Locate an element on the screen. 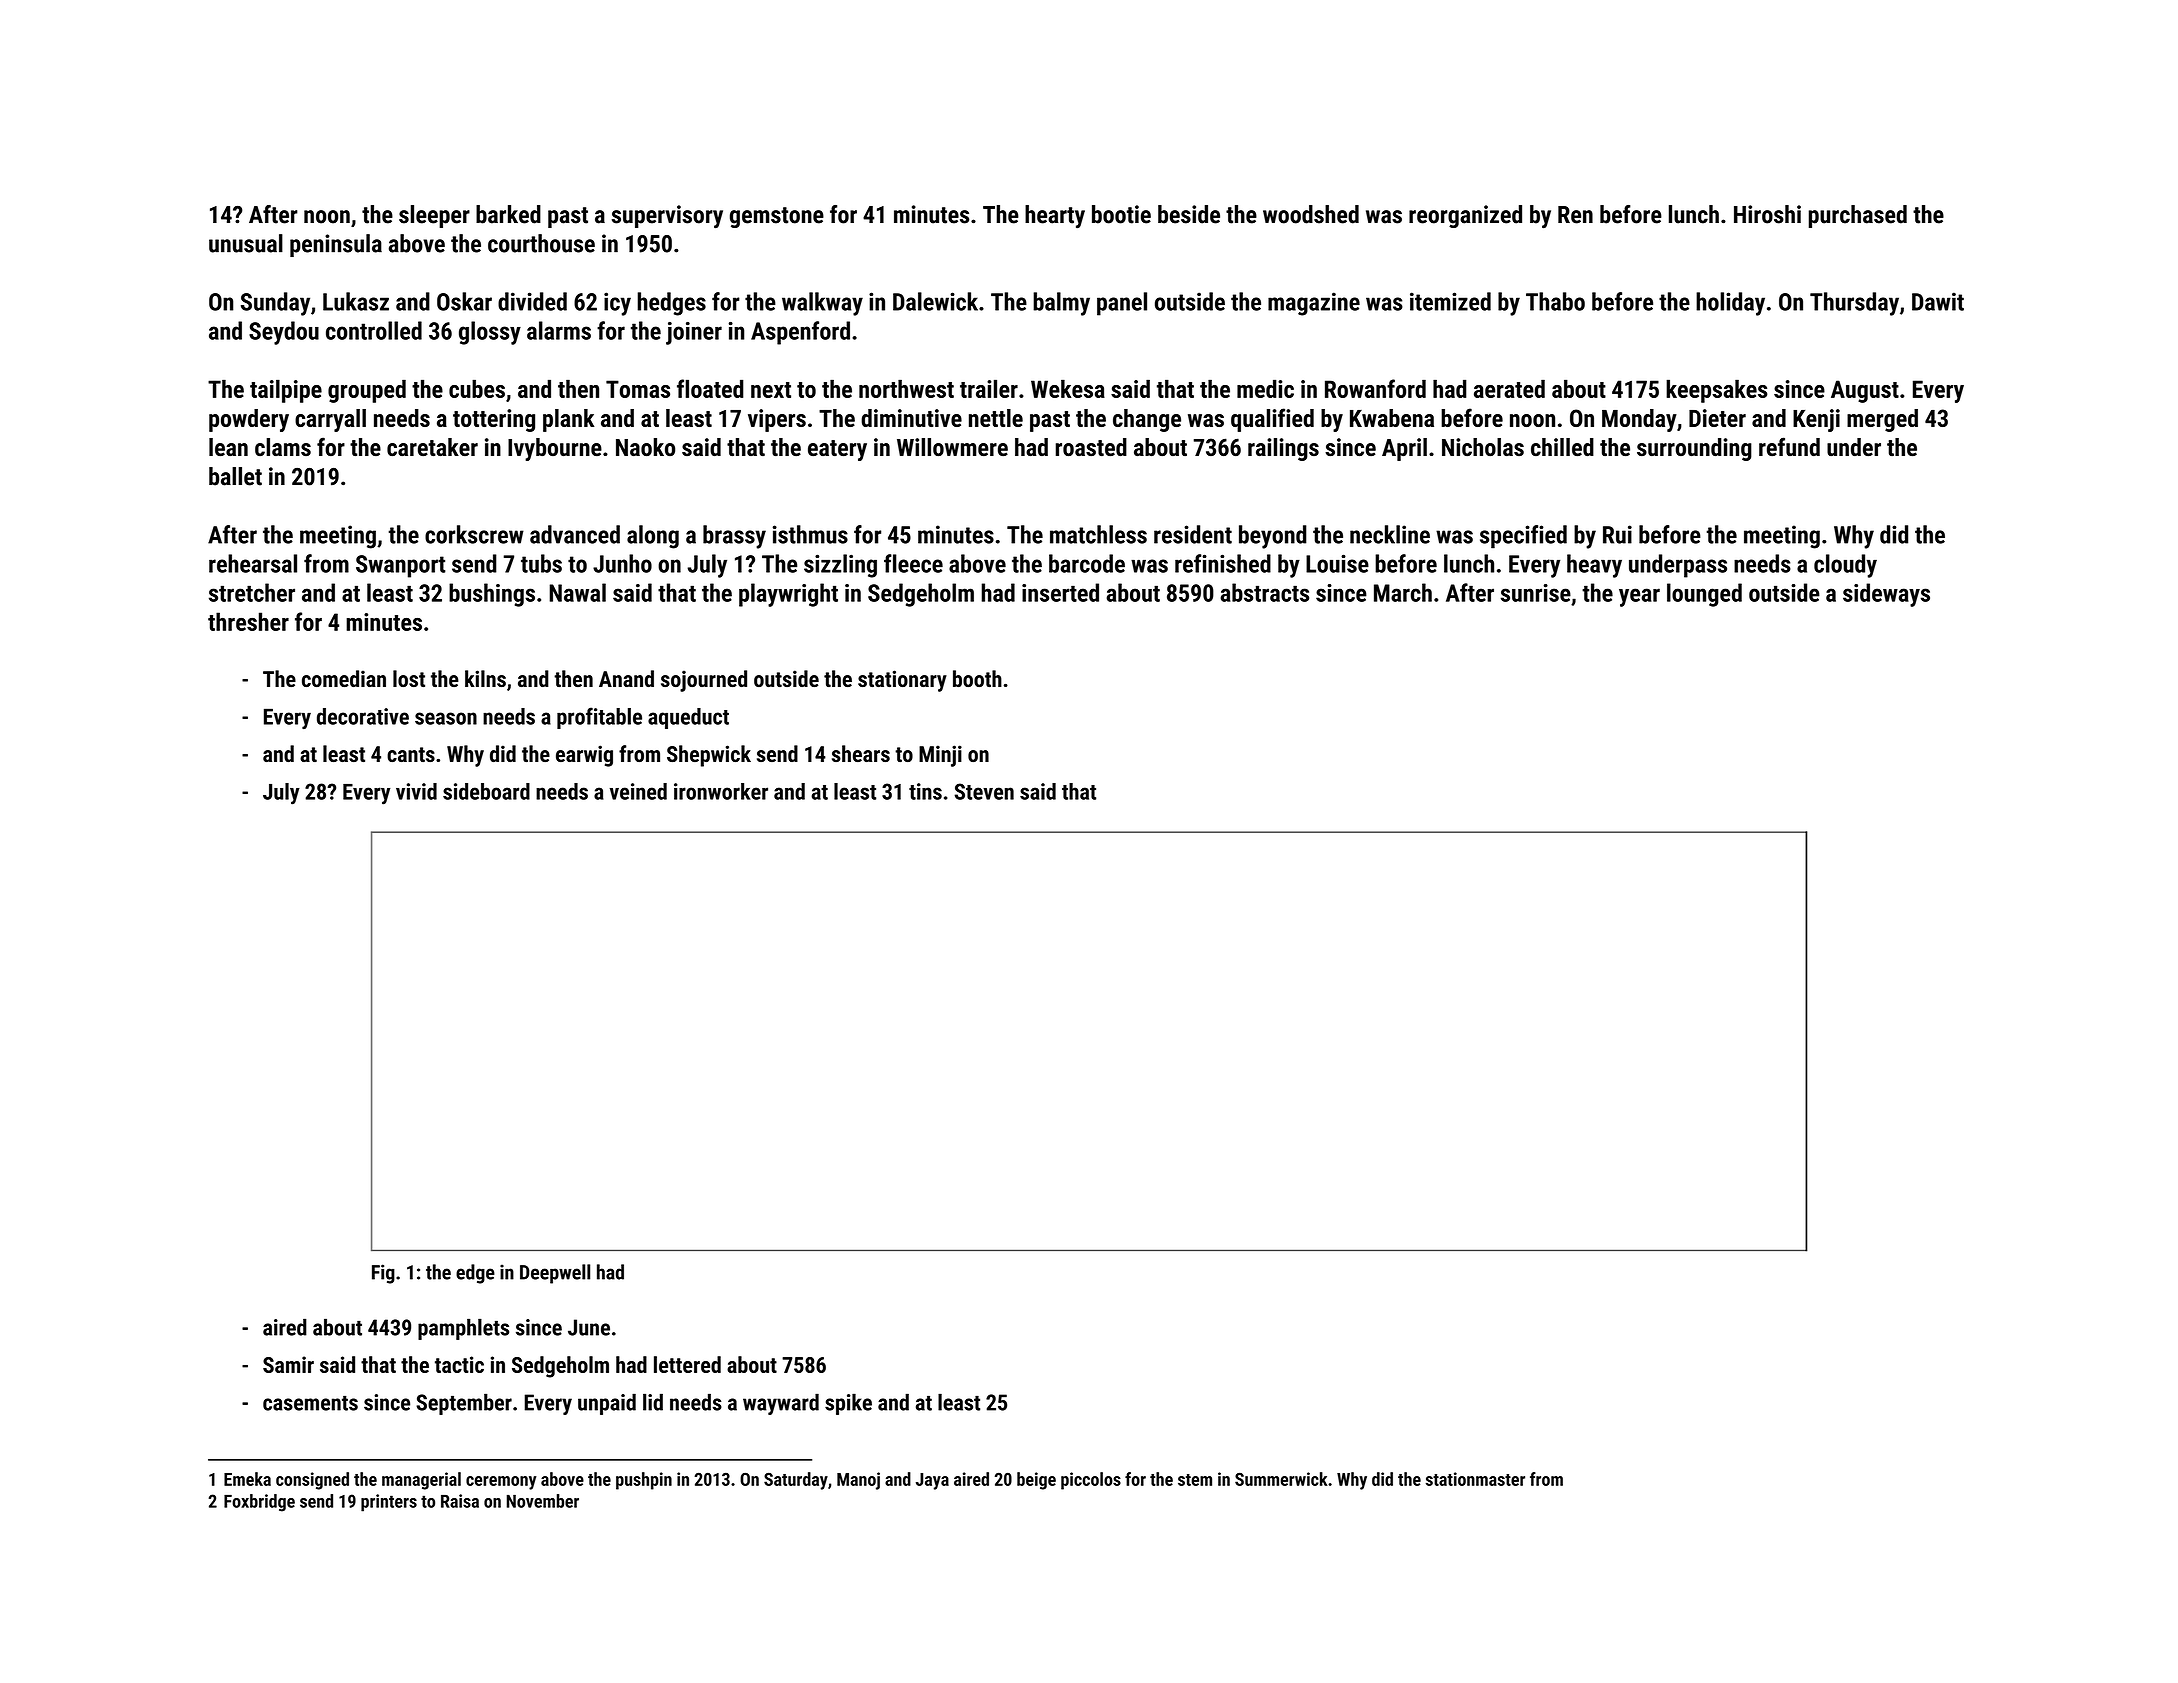 The width and height of the screenshot is (2178, 1683). Steven is located at coordinates (984, 791).
